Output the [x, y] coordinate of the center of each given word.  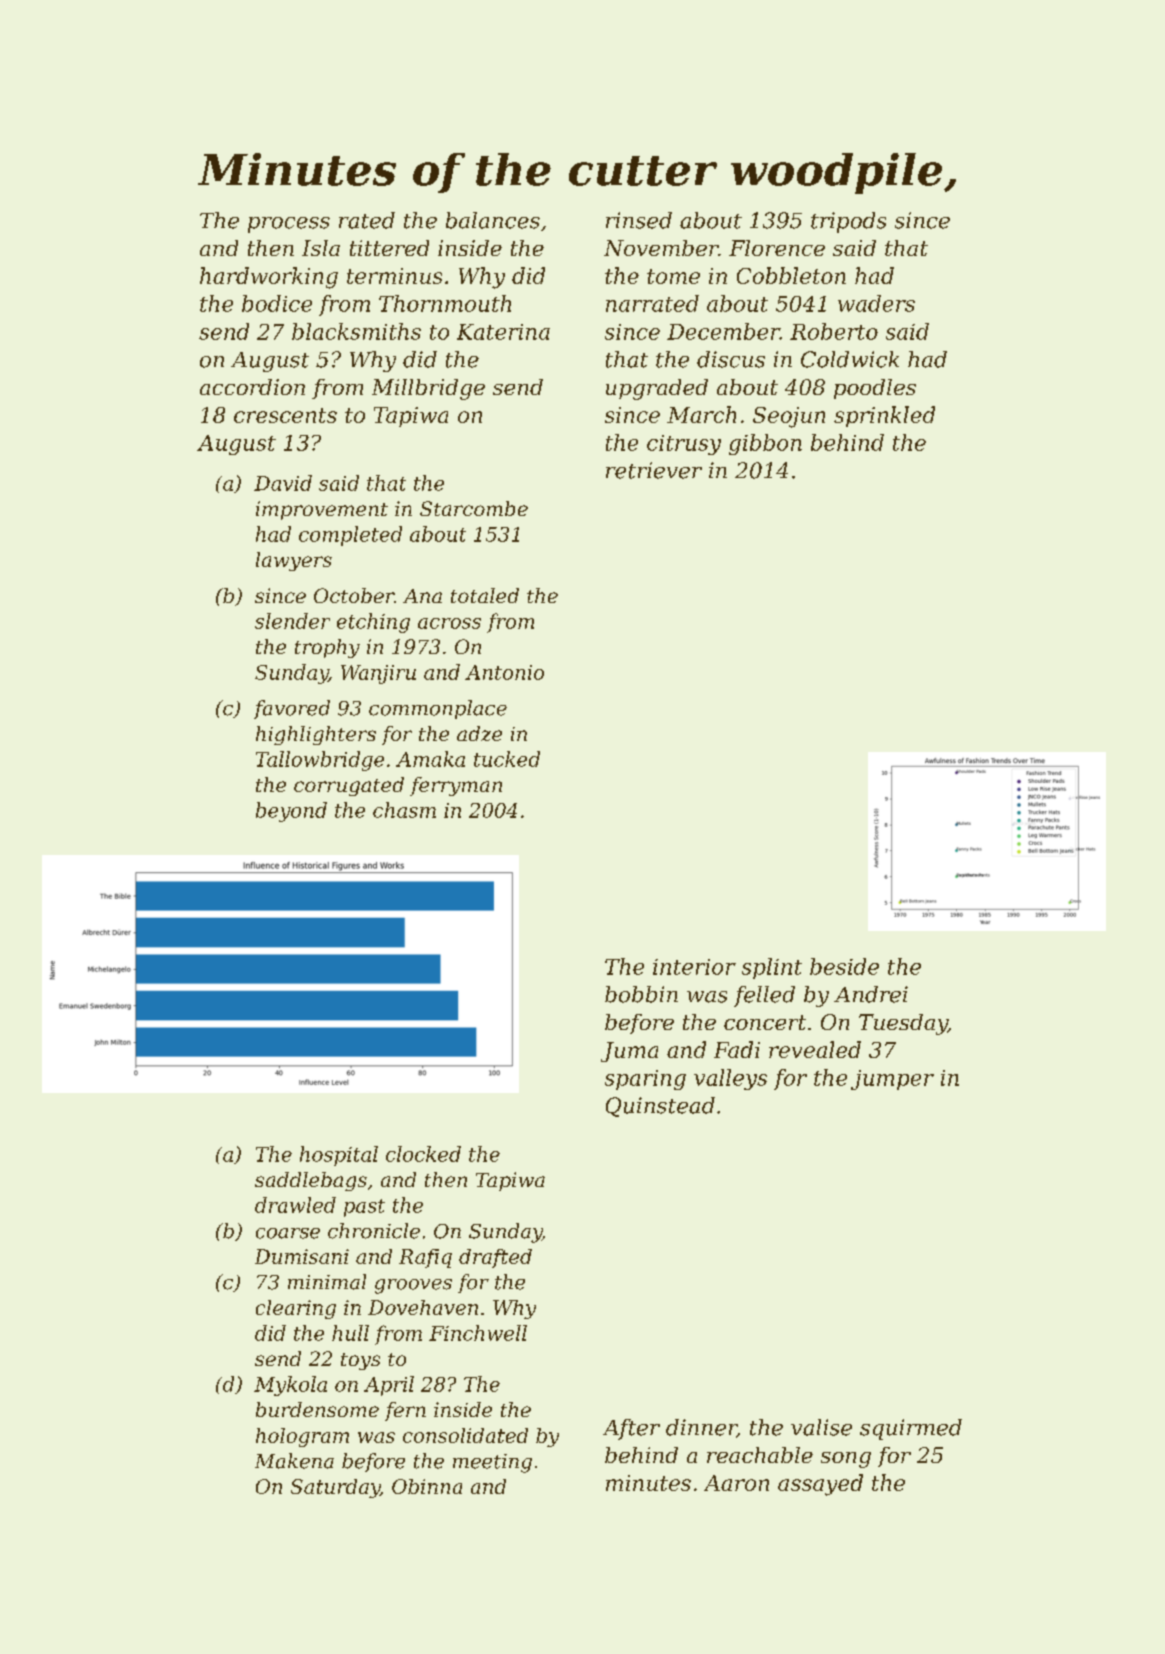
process [289, 225]
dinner [701, 1428]
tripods [848, 222]
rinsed [639, 220]
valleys [730, 1079]
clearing [296, 1309]
